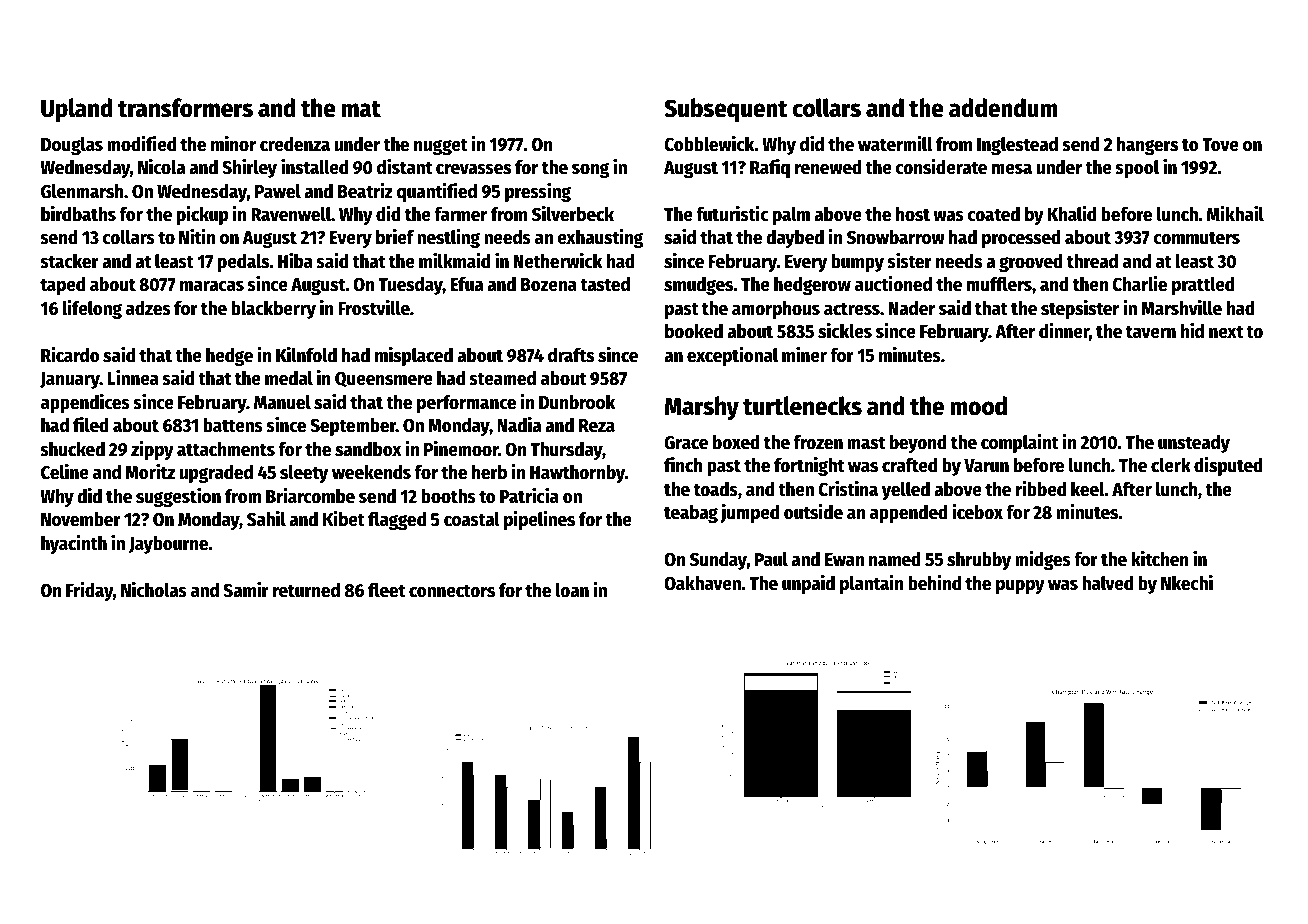 The width and height of the page is (1308, 924). What do you see at coordinates (572, 590) in the page?
I see `loan` at bounding box center [572, 590].
